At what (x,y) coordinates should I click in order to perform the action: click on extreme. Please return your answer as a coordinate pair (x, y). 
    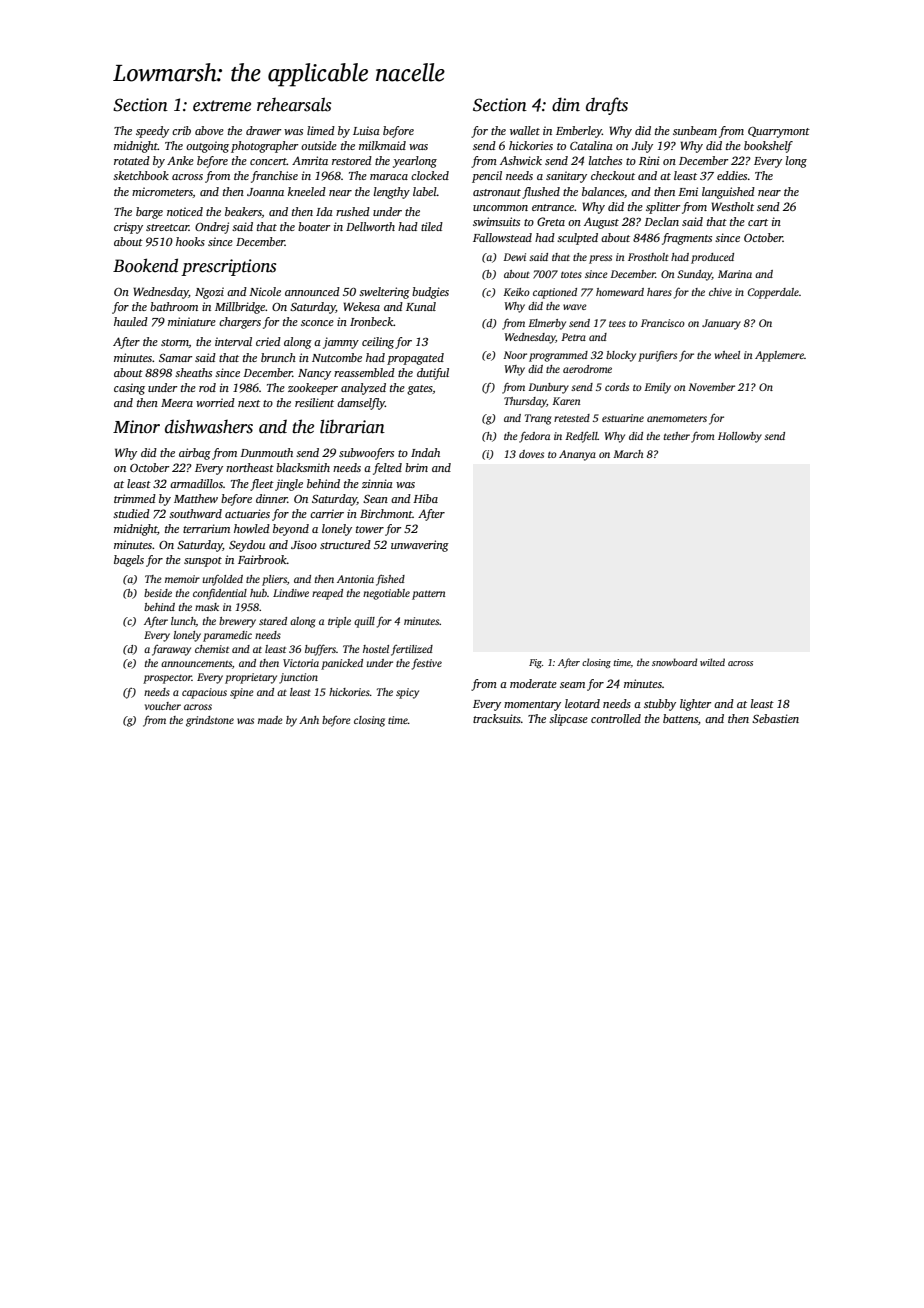
    Looking at the image, I should click on (222, 106).
